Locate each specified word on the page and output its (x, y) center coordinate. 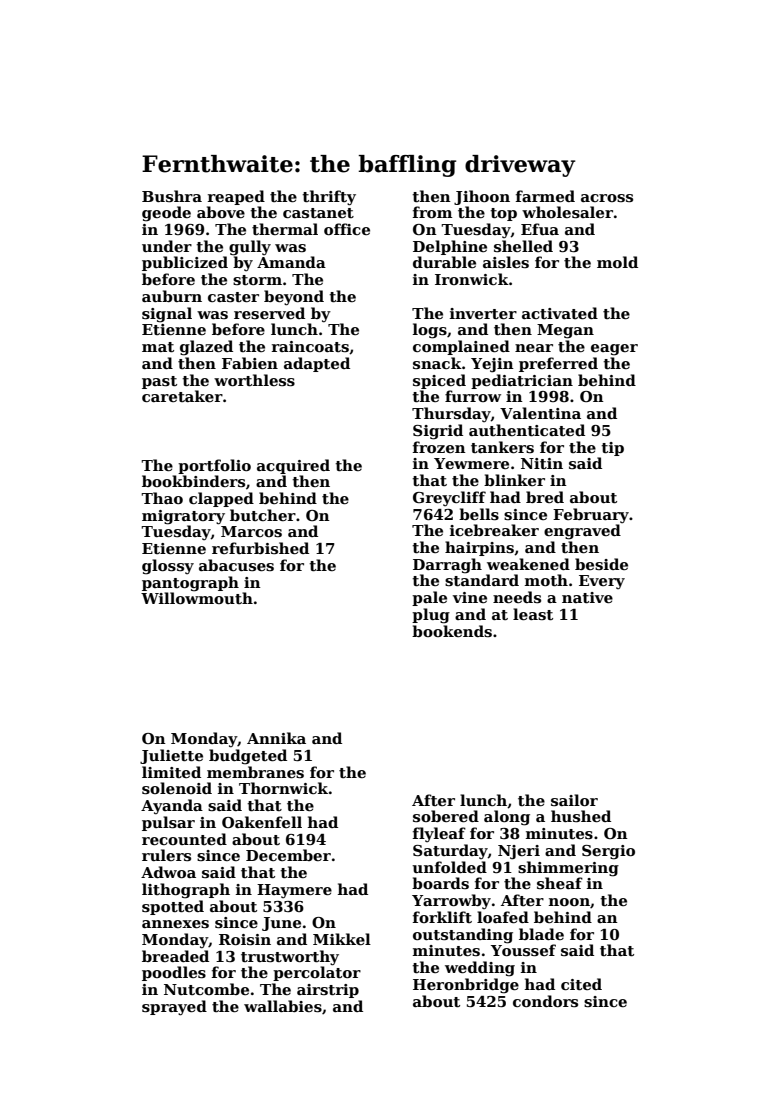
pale (429, 598)
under (167, 246)
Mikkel (342, 939)
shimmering (568, 869)
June (281, 924)
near (534, 348)
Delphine (450, 247)
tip (612, 449)
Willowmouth (197, 598)
